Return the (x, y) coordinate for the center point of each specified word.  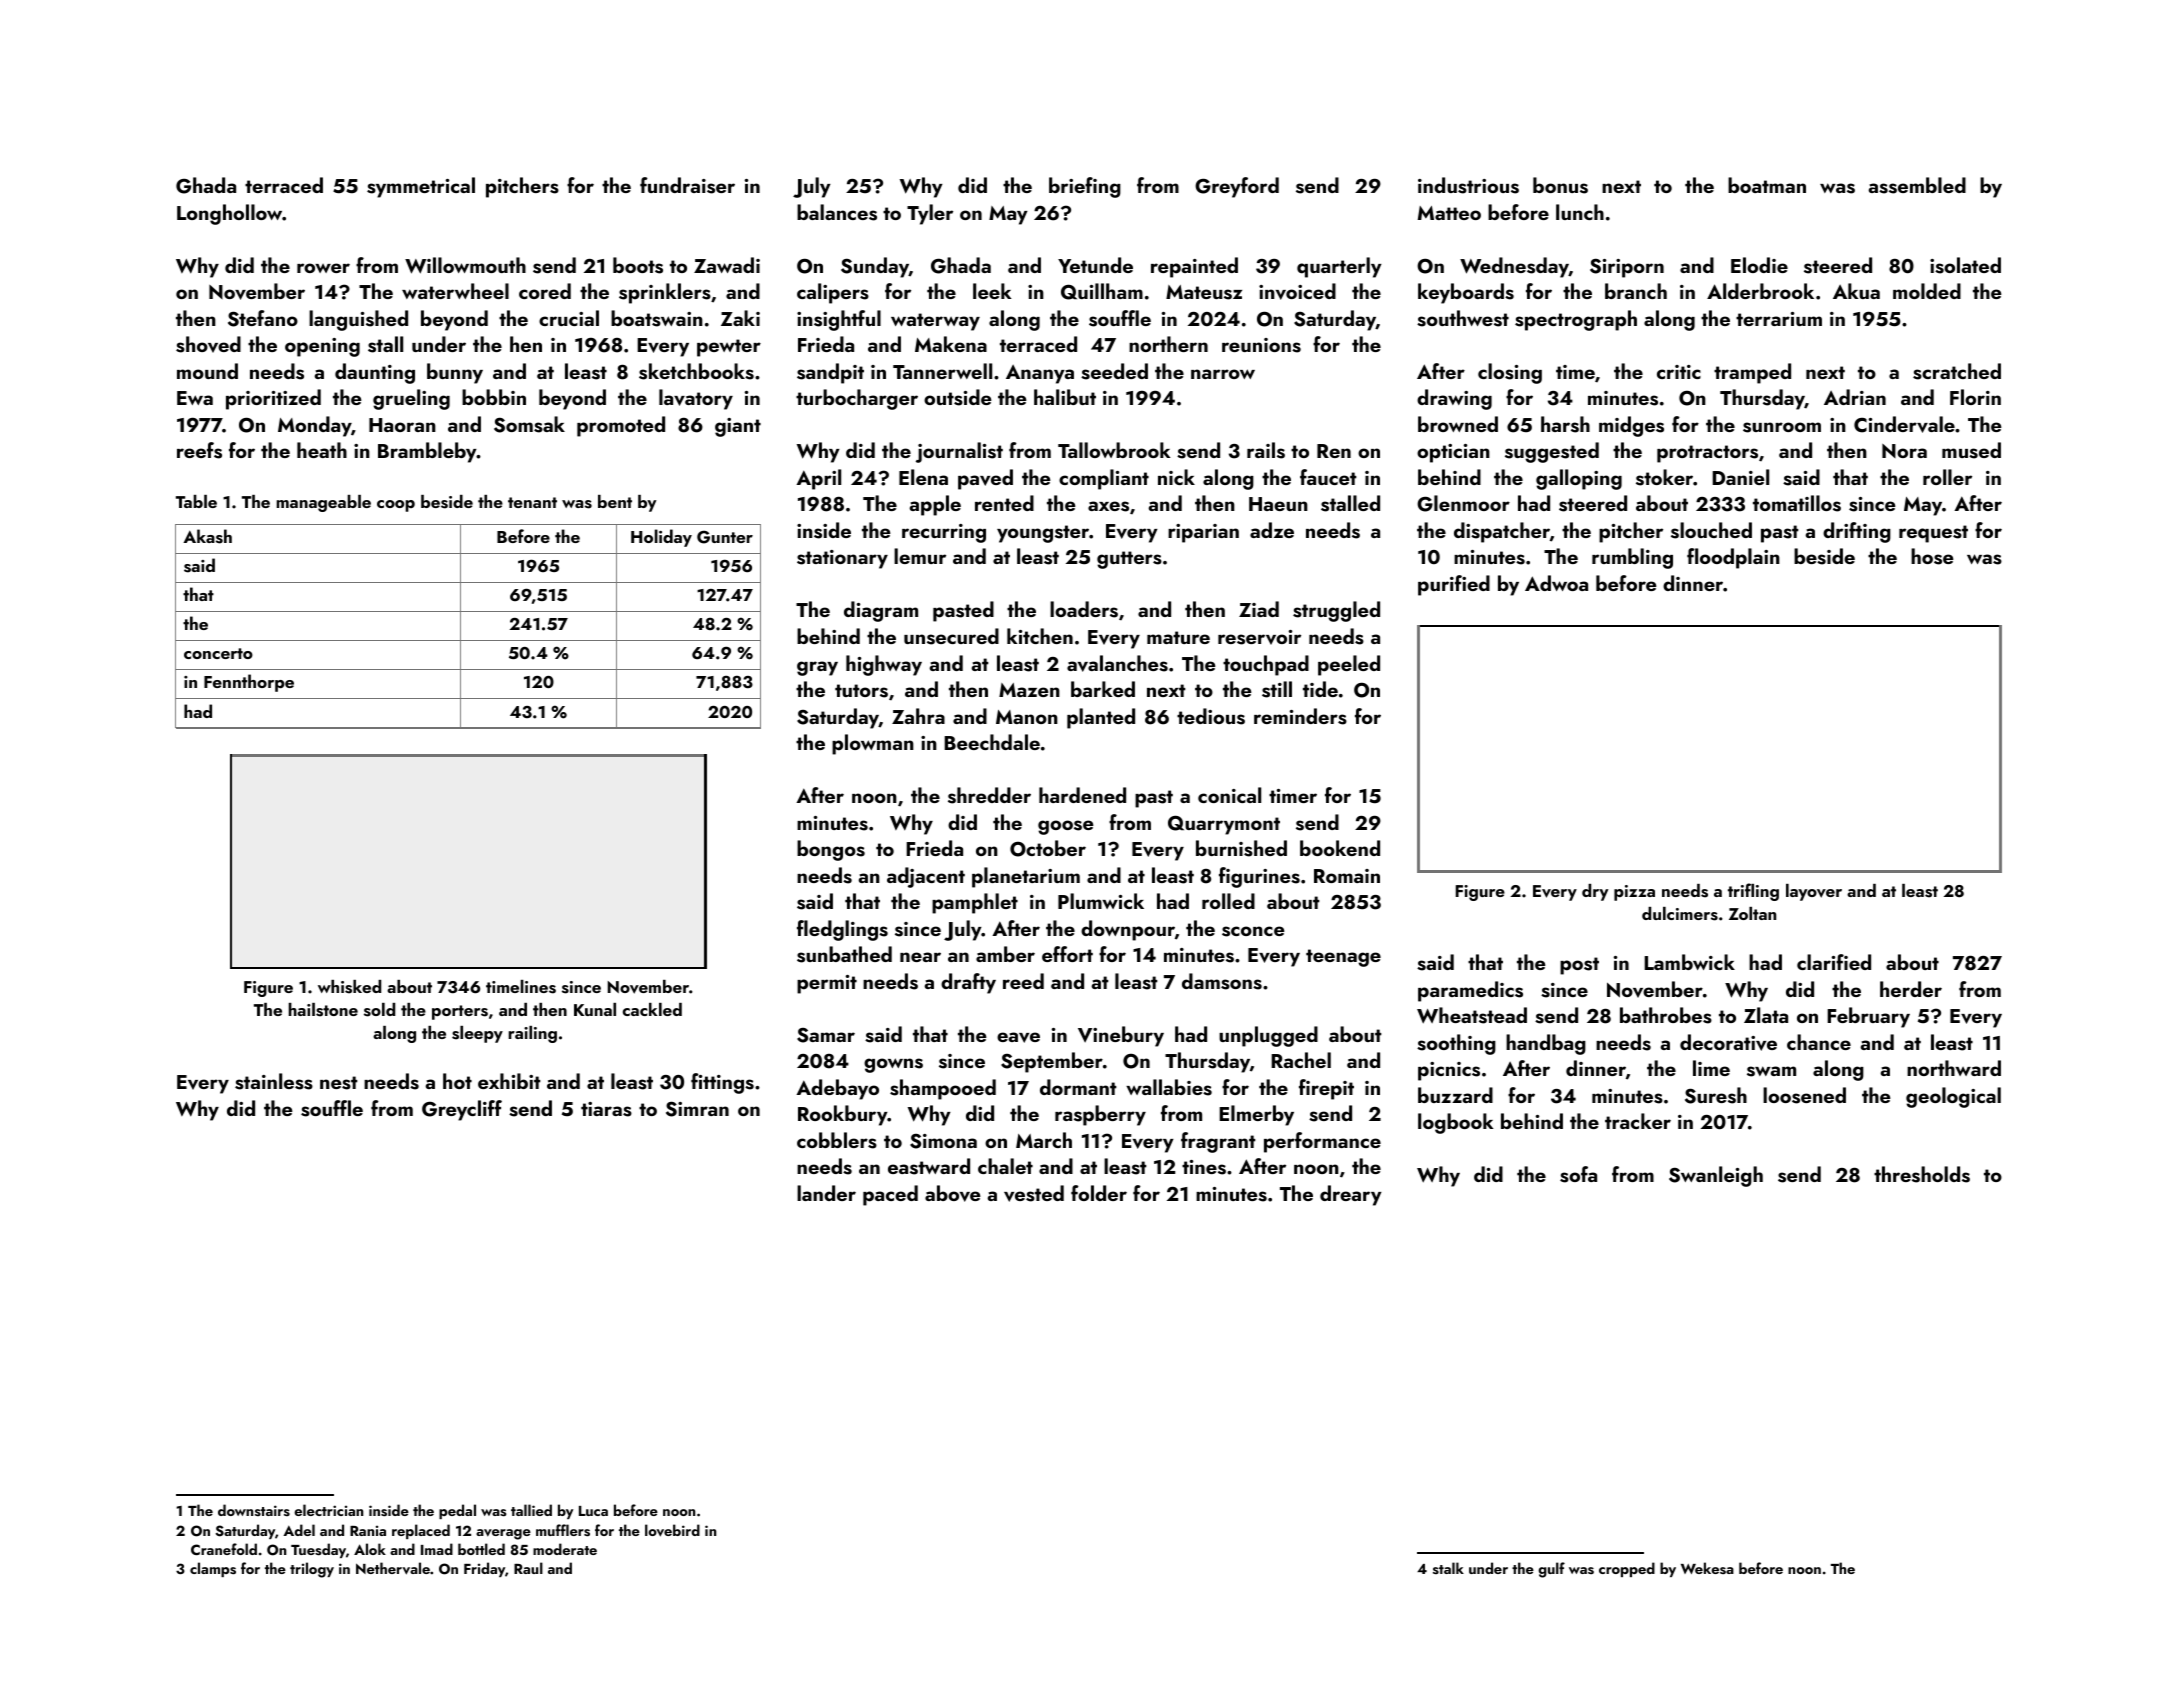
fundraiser (687, 185)
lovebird (672, 1530)
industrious (1468, 185)
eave (1018, 1037)
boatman (1767, 185)
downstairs (254, 1510)
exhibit (509, 1081)
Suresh (1716, 1095)
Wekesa (1707, 1568)
